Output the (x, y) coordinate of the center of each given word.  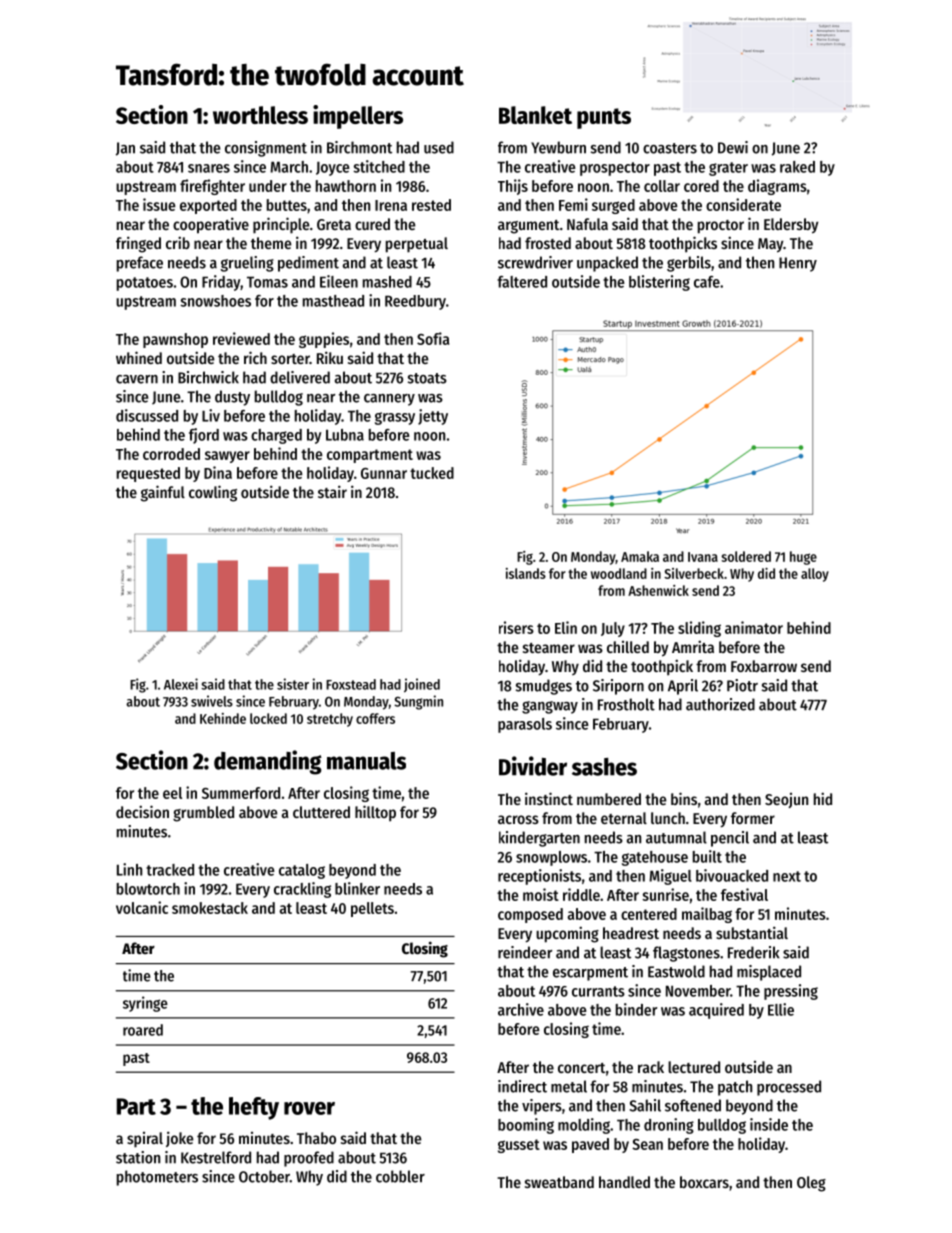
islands (526, 573)
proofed (309, 1159)
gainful (163, 493)
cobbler (400, 1176)
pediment (308, 264)
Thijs (513, 187)
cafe (707, 282)
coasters (670, 148)
